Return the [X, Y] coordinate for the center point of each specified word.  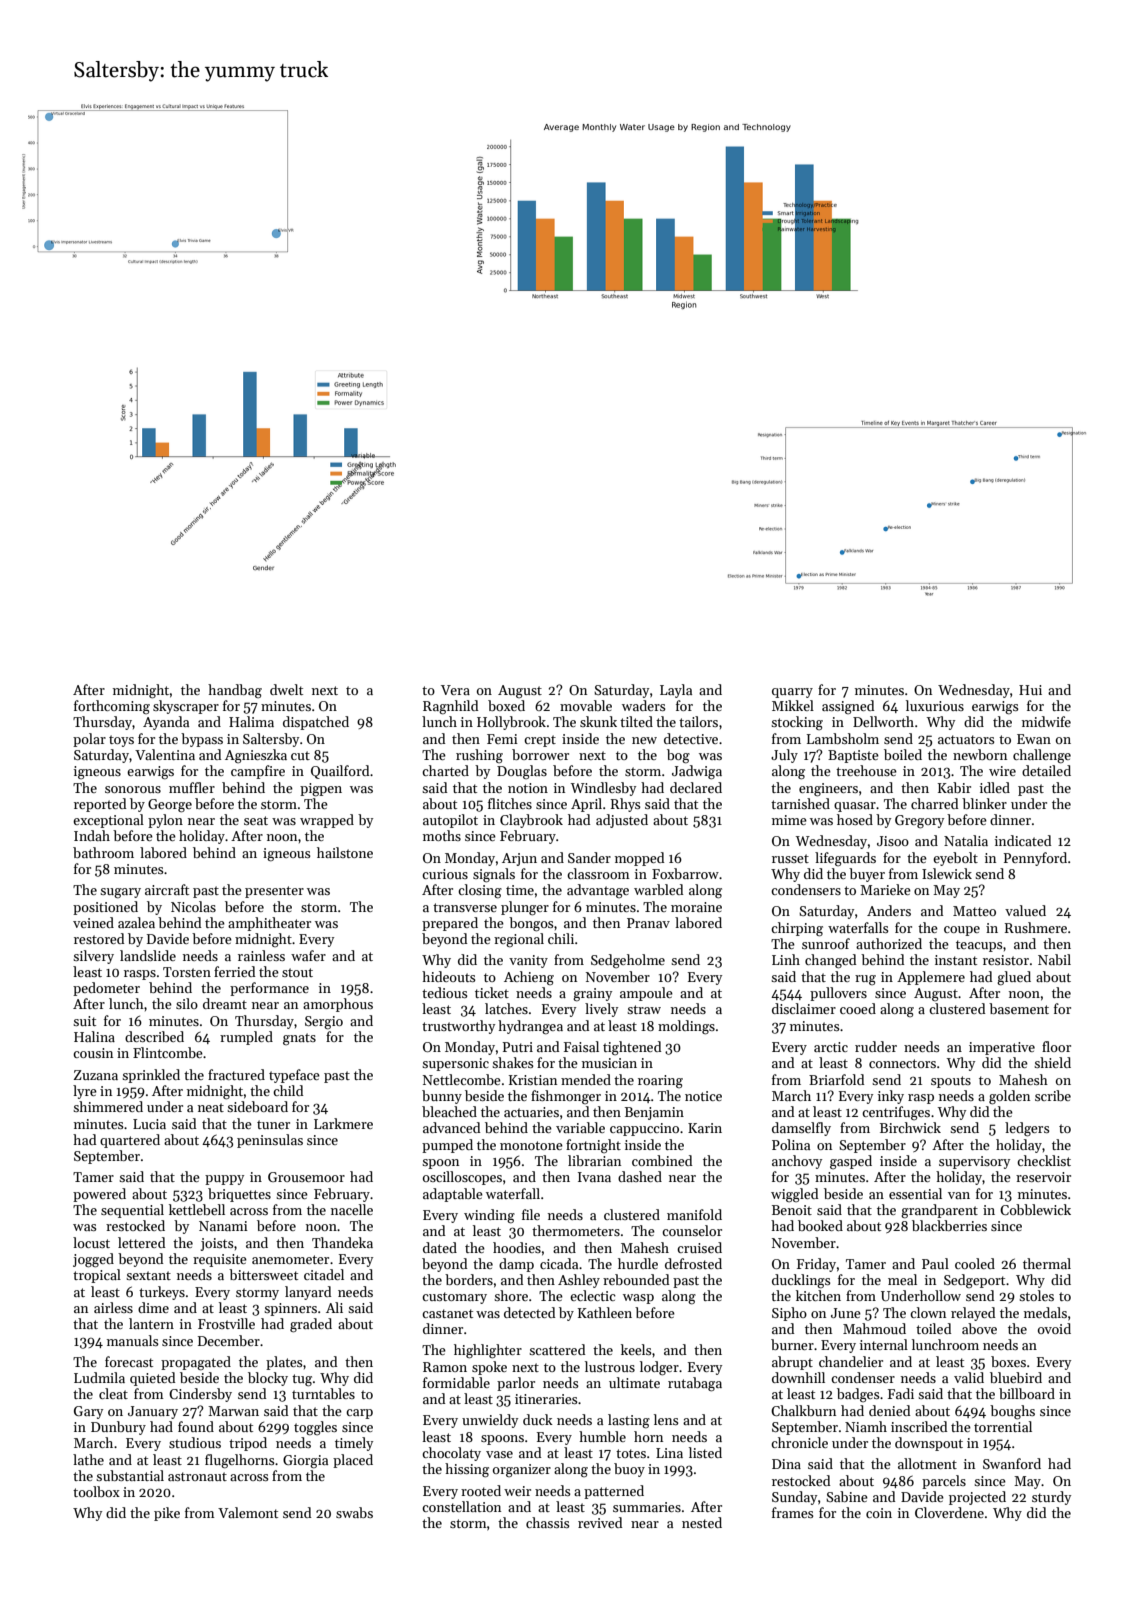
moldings [686, 1027]
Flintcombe [168, 1052]
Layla [676, 691]
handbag [235, 691]
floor [1056, 1046]
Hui [1030, 690]
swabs [354, 1512]
